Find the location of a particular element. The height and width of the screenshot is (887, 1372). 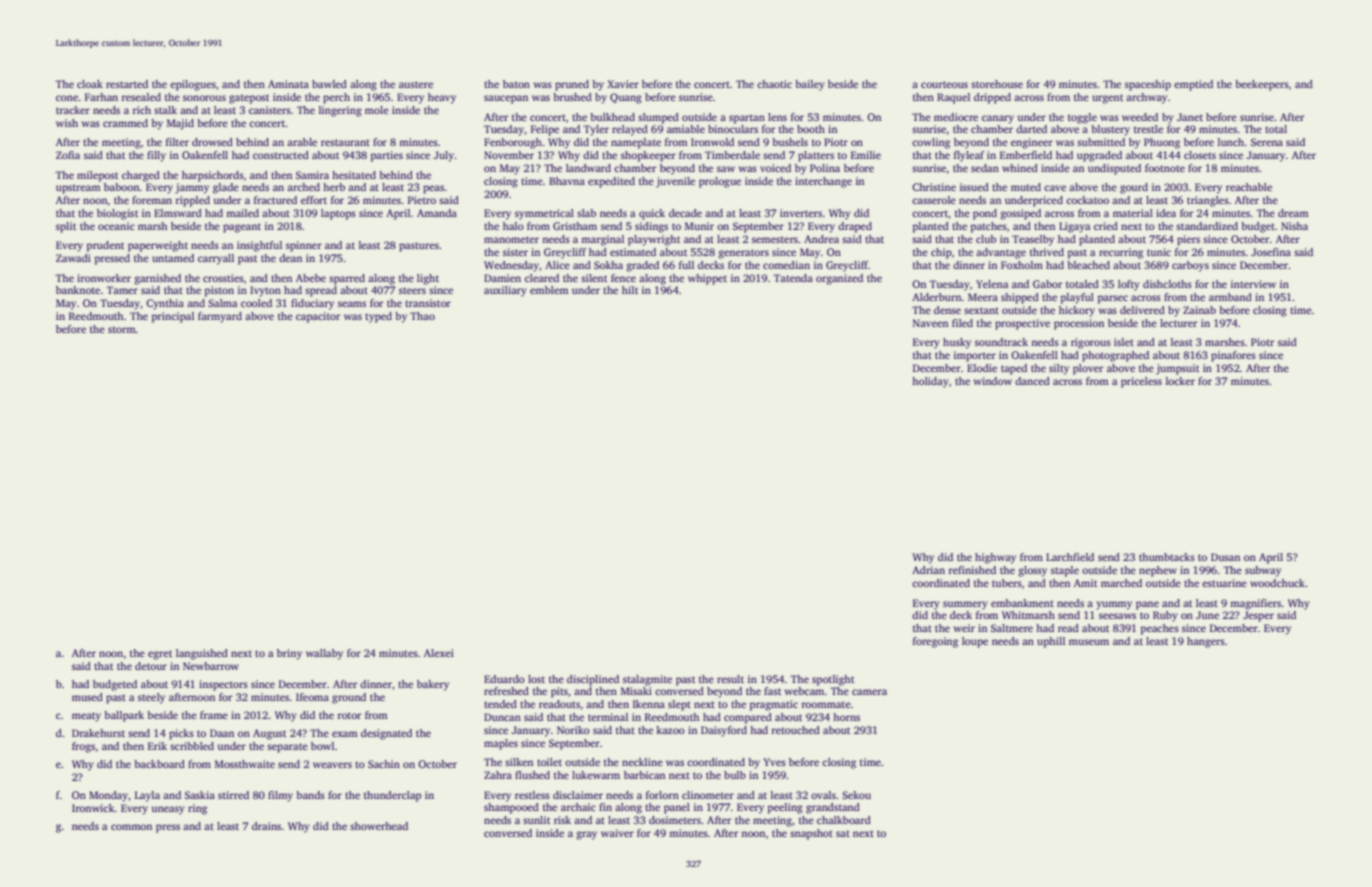

armband is located at coordinates (1230, 297).
